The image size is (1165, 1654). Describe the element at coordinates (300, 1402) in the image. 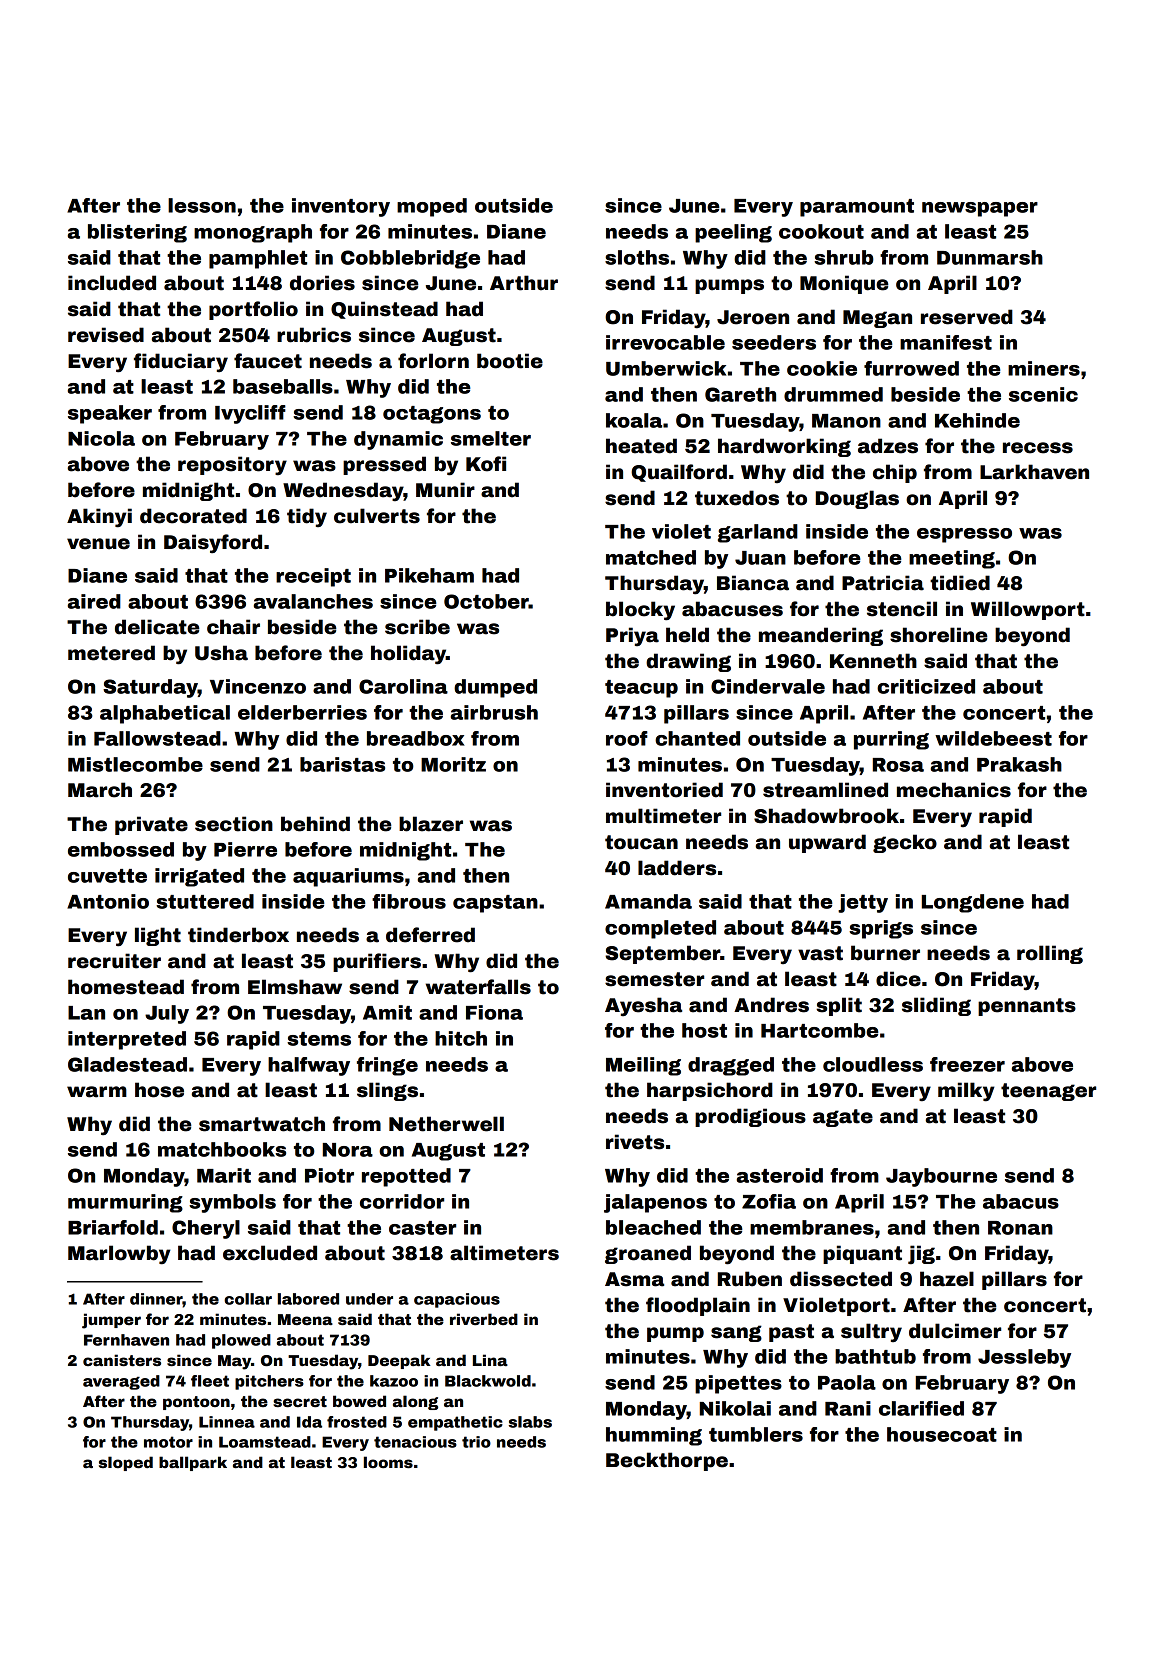

I see `secret` at that location.
